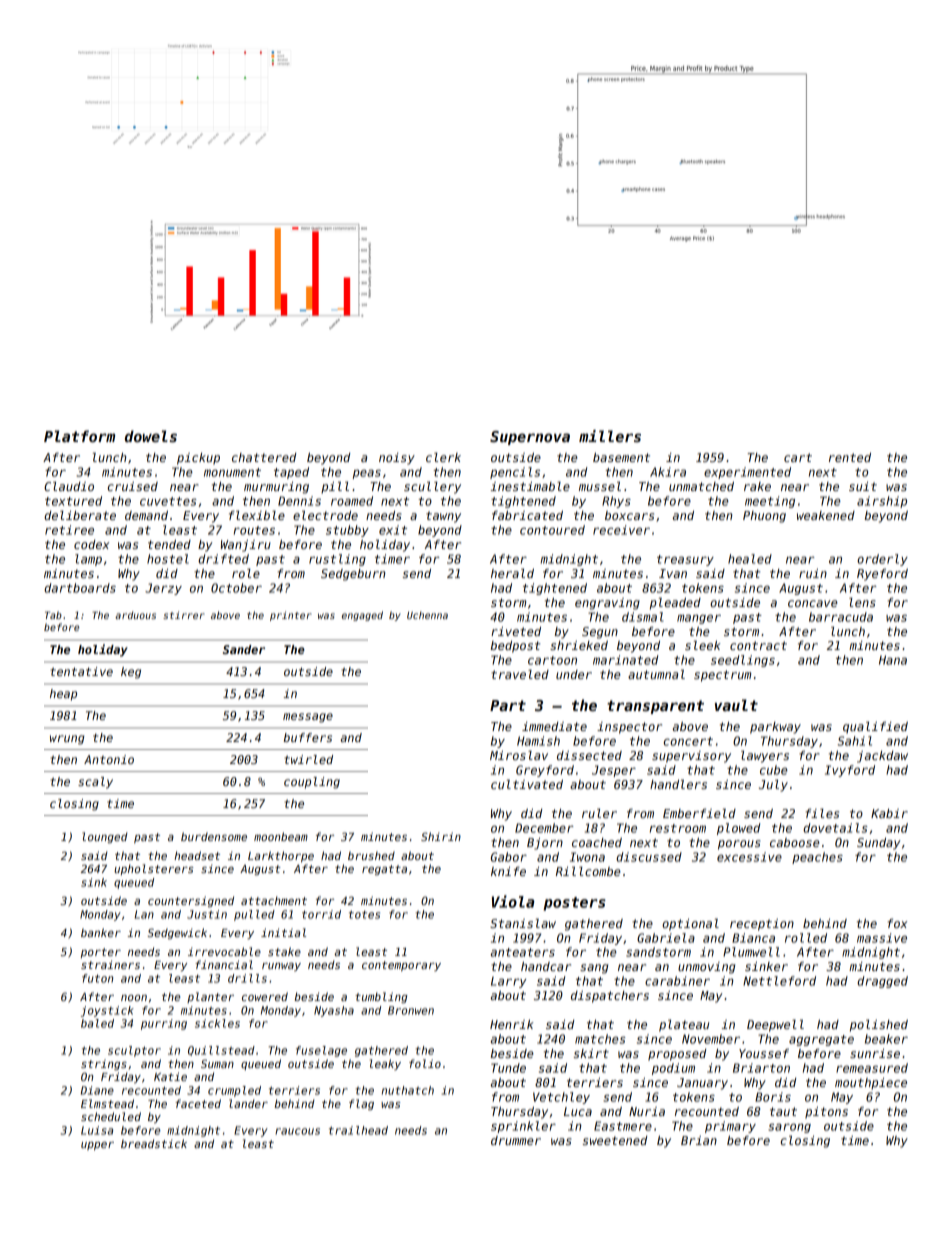  Describe the element at coordinates (97, 1023) in the screenshot. I see `baled` at that location.
